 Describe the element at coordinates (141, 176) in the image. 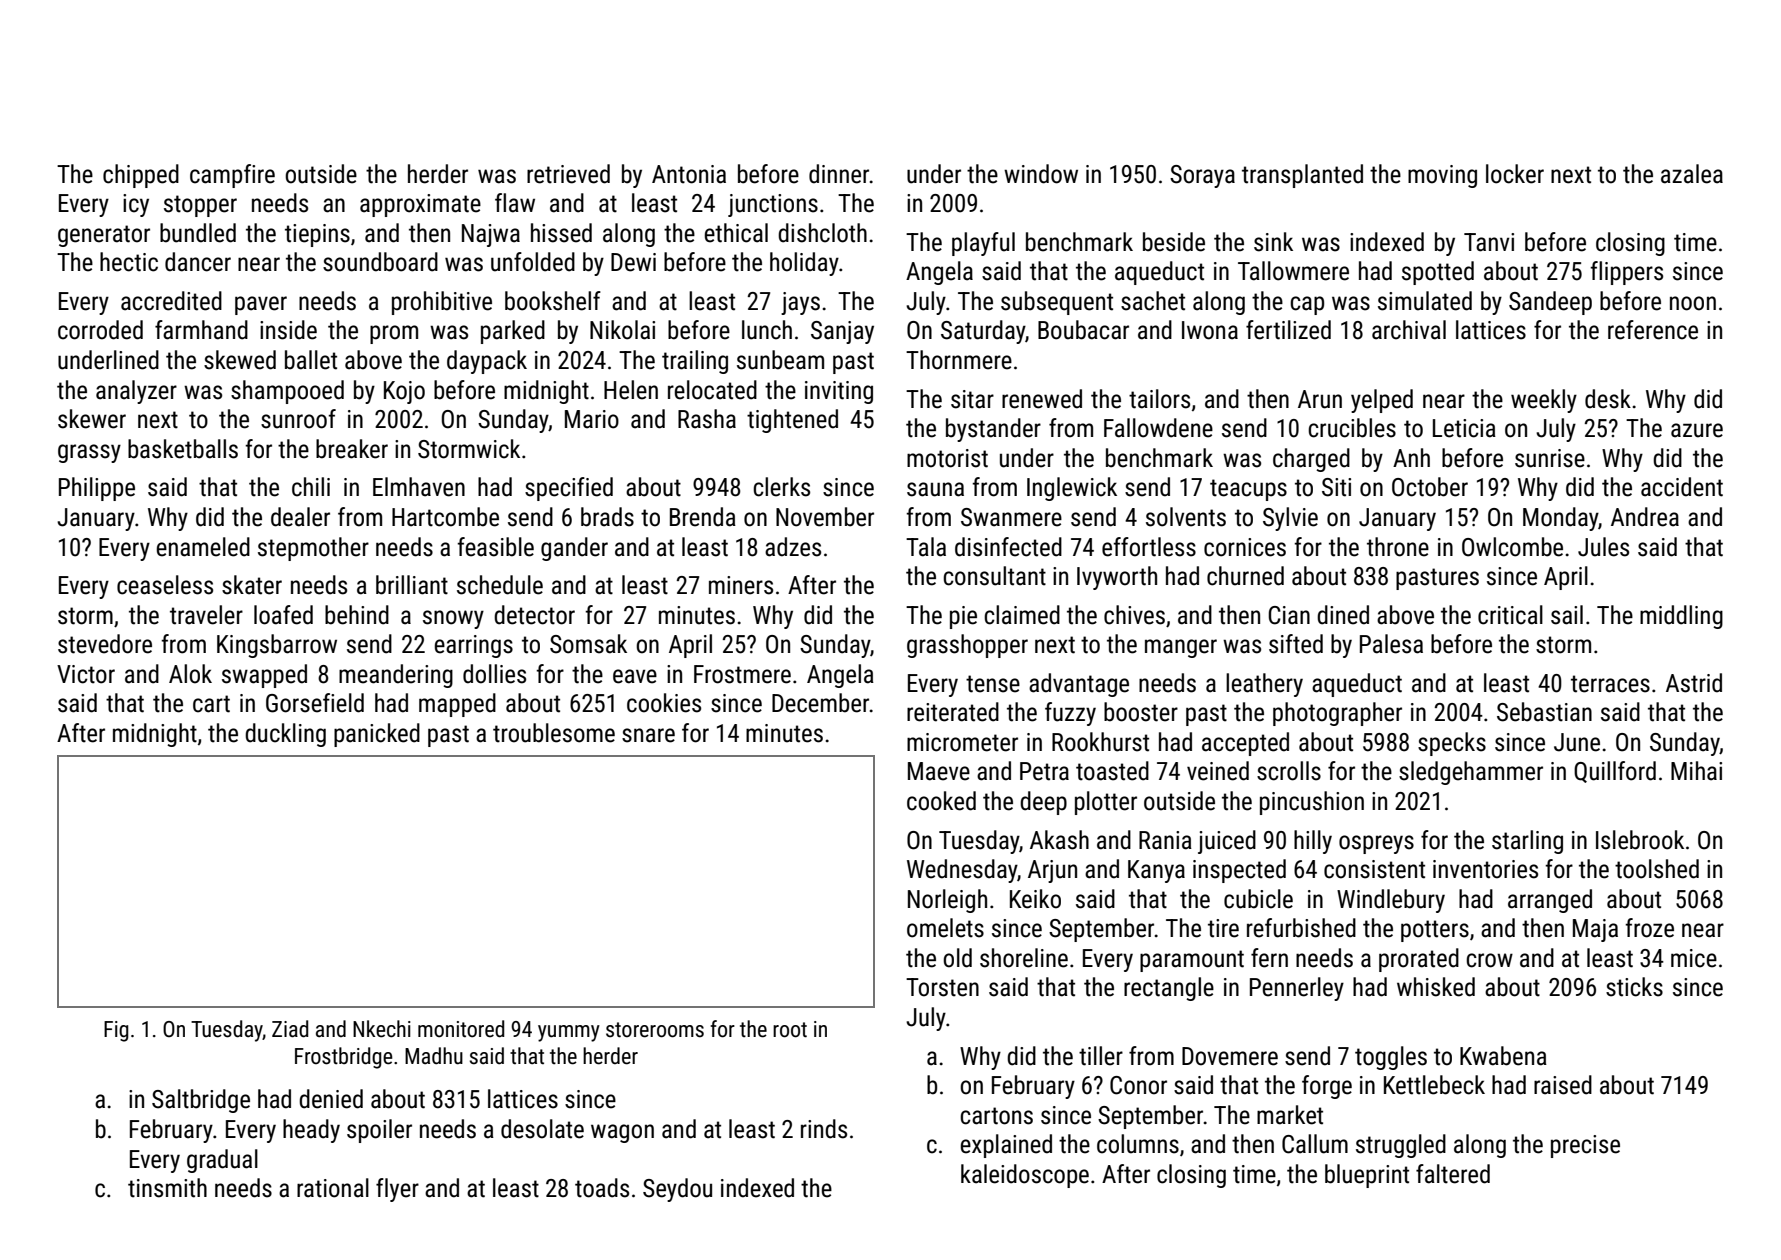

I see `chipped` at that location.
